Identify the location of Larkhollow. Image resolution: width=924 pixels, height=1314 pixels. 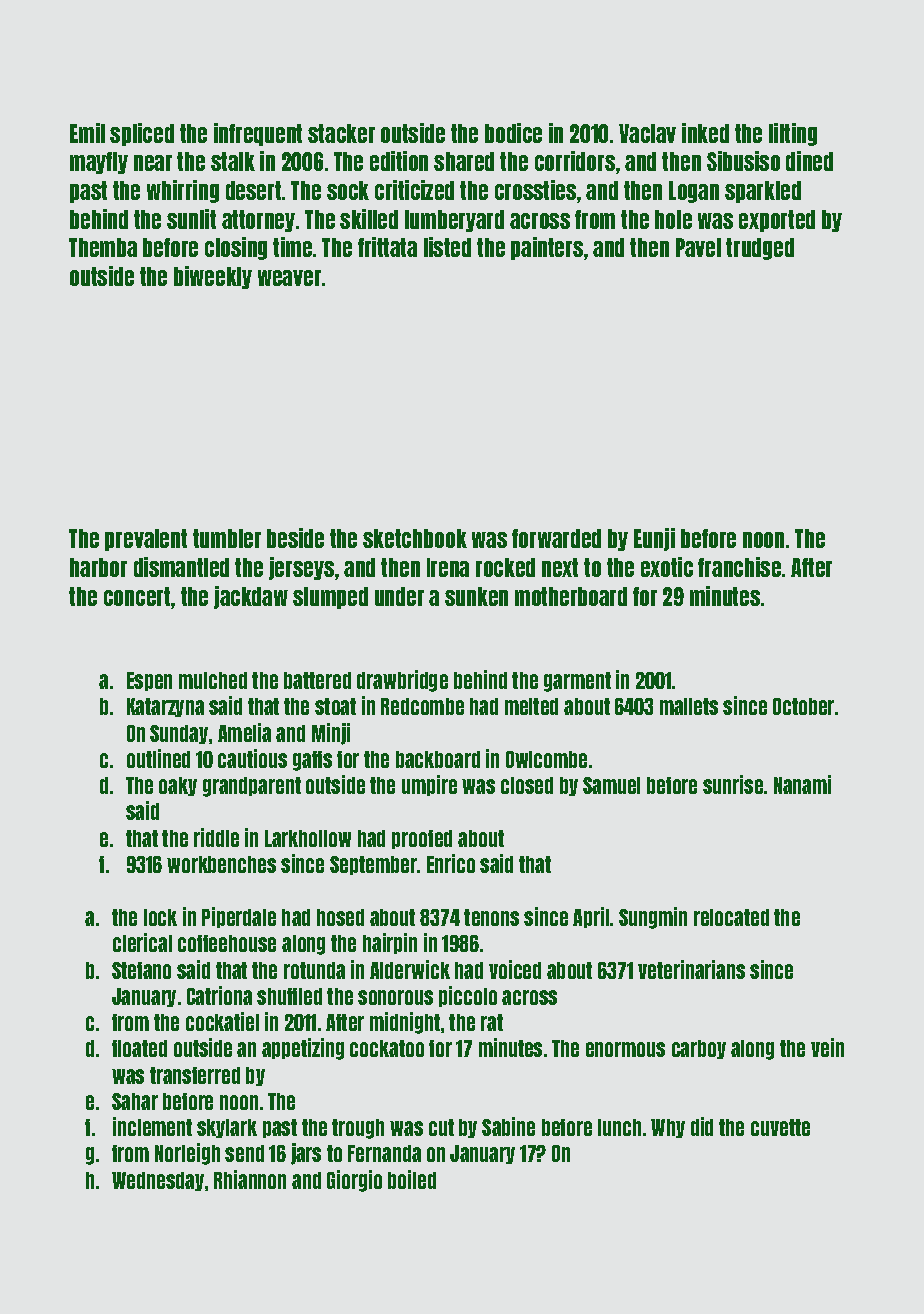
(308, 838).
